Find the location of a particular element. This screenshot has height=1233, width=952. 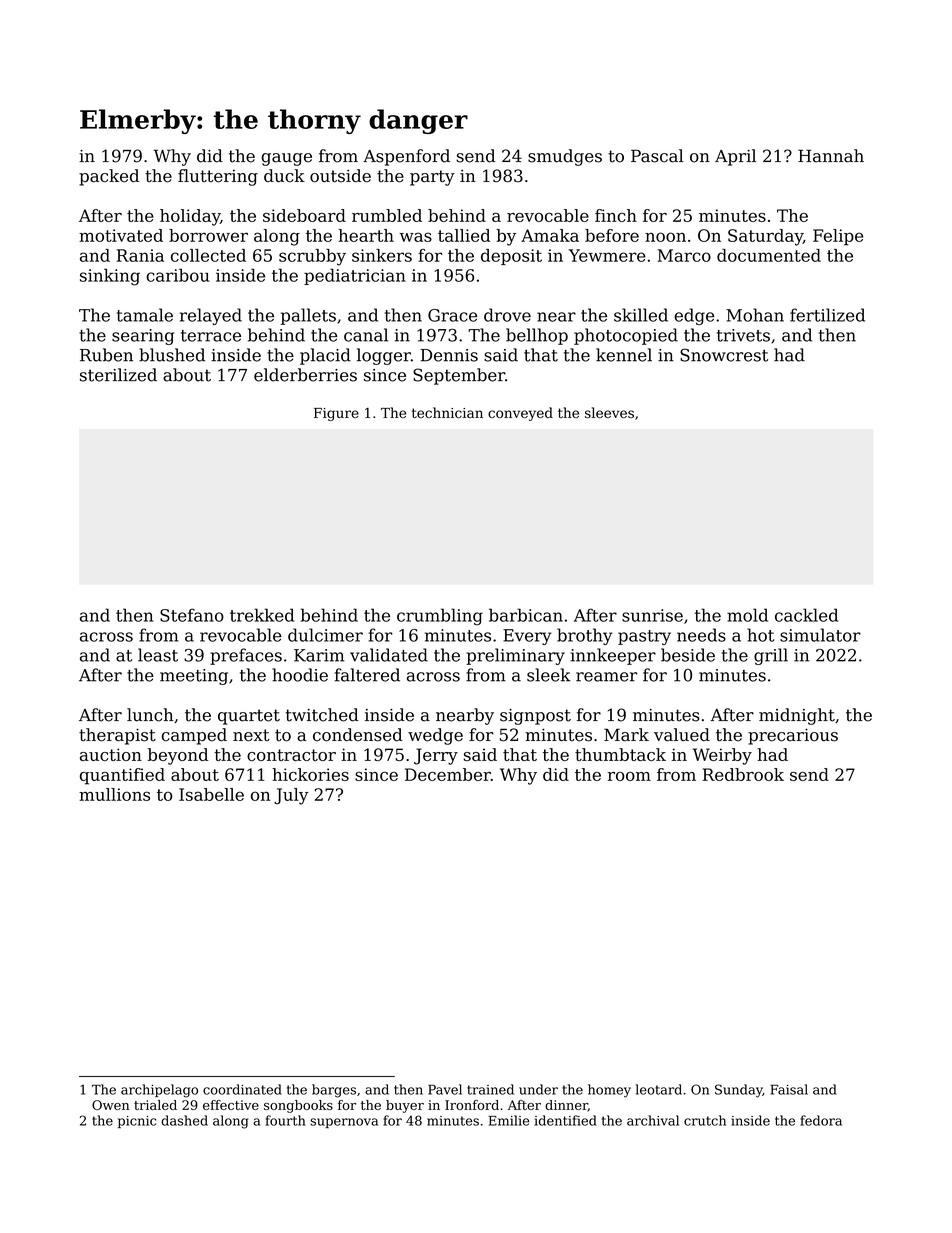

midnight is located at coordinates (797, 716).
